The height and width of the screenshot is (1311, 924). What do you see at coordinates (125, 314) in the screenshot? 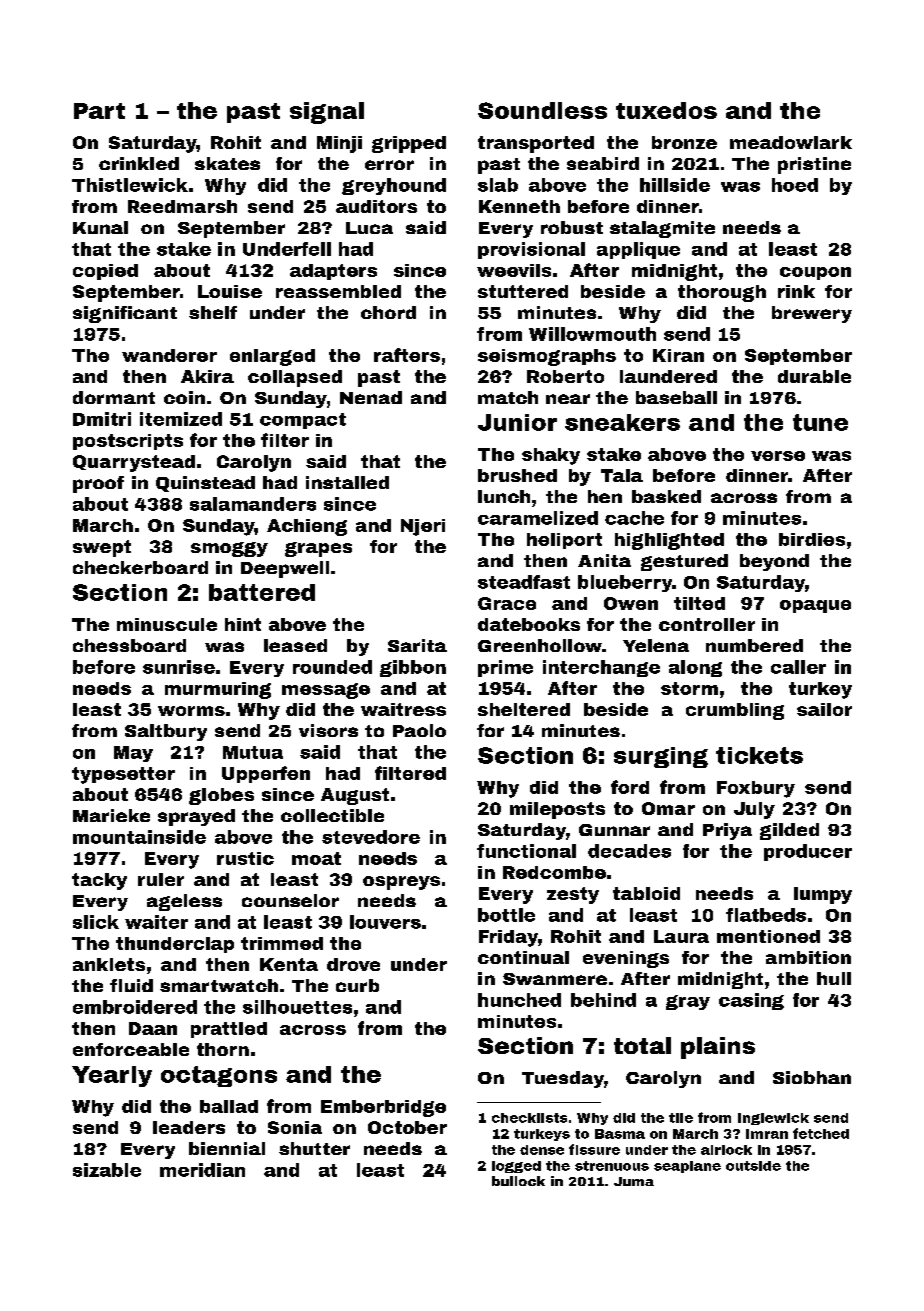
I see `significant` at bounding box center [125, 314].
